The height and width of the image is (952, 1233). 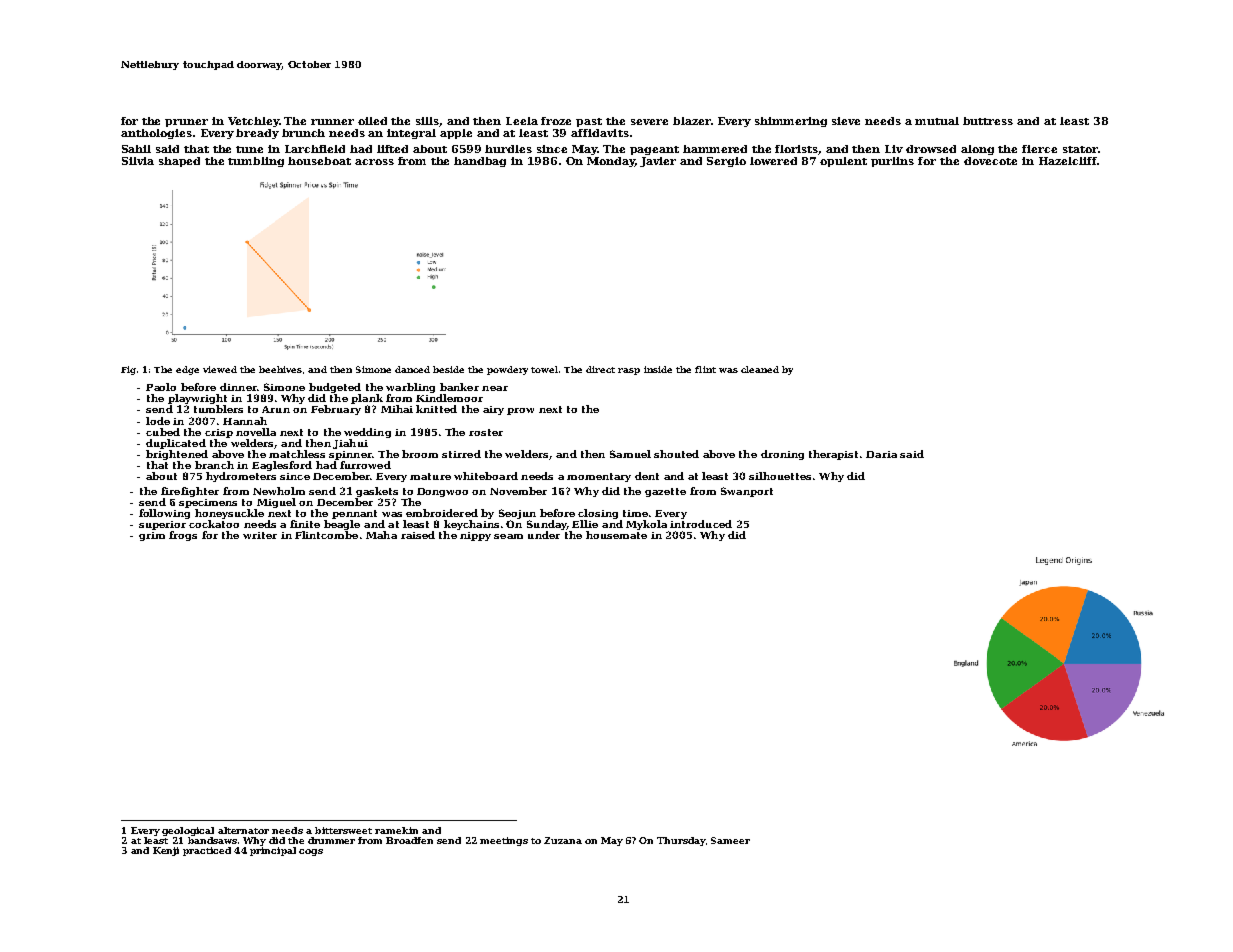 What do you see at coordinates (892, 162) in the image?
I see `purlins` at bounding box center [892, 162].
